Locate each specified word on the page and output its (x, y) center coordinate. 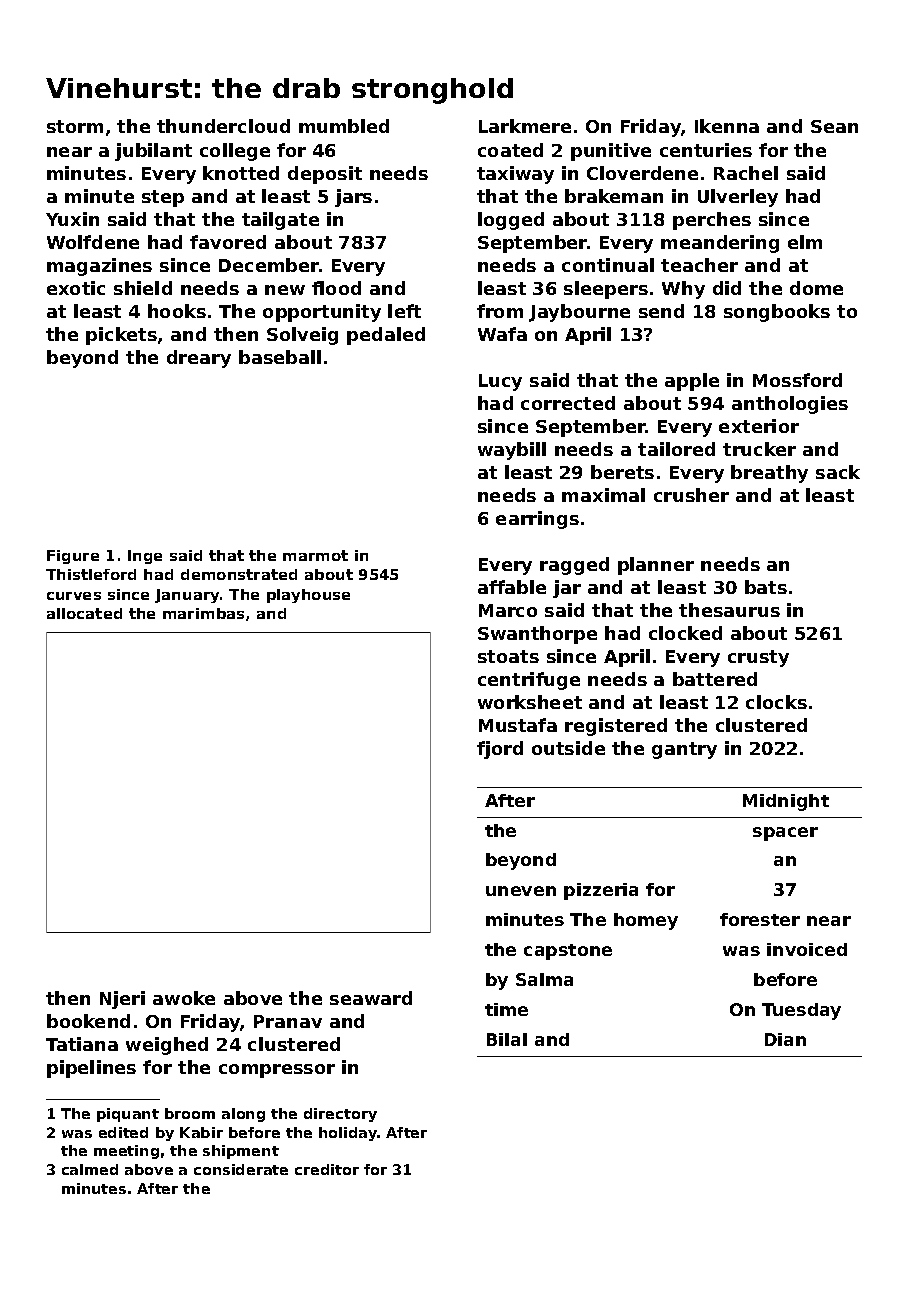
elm (805, 242)
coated (510, 150)
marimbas (203, 613)
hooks (177, 311)
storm (75, 126)
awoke (184, 998)
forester (760, 919)
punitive (611, 152)
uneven (521, 891)
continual (608, 265)
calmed (90, 1169)
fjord (500, 750)
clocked (685, 633)
